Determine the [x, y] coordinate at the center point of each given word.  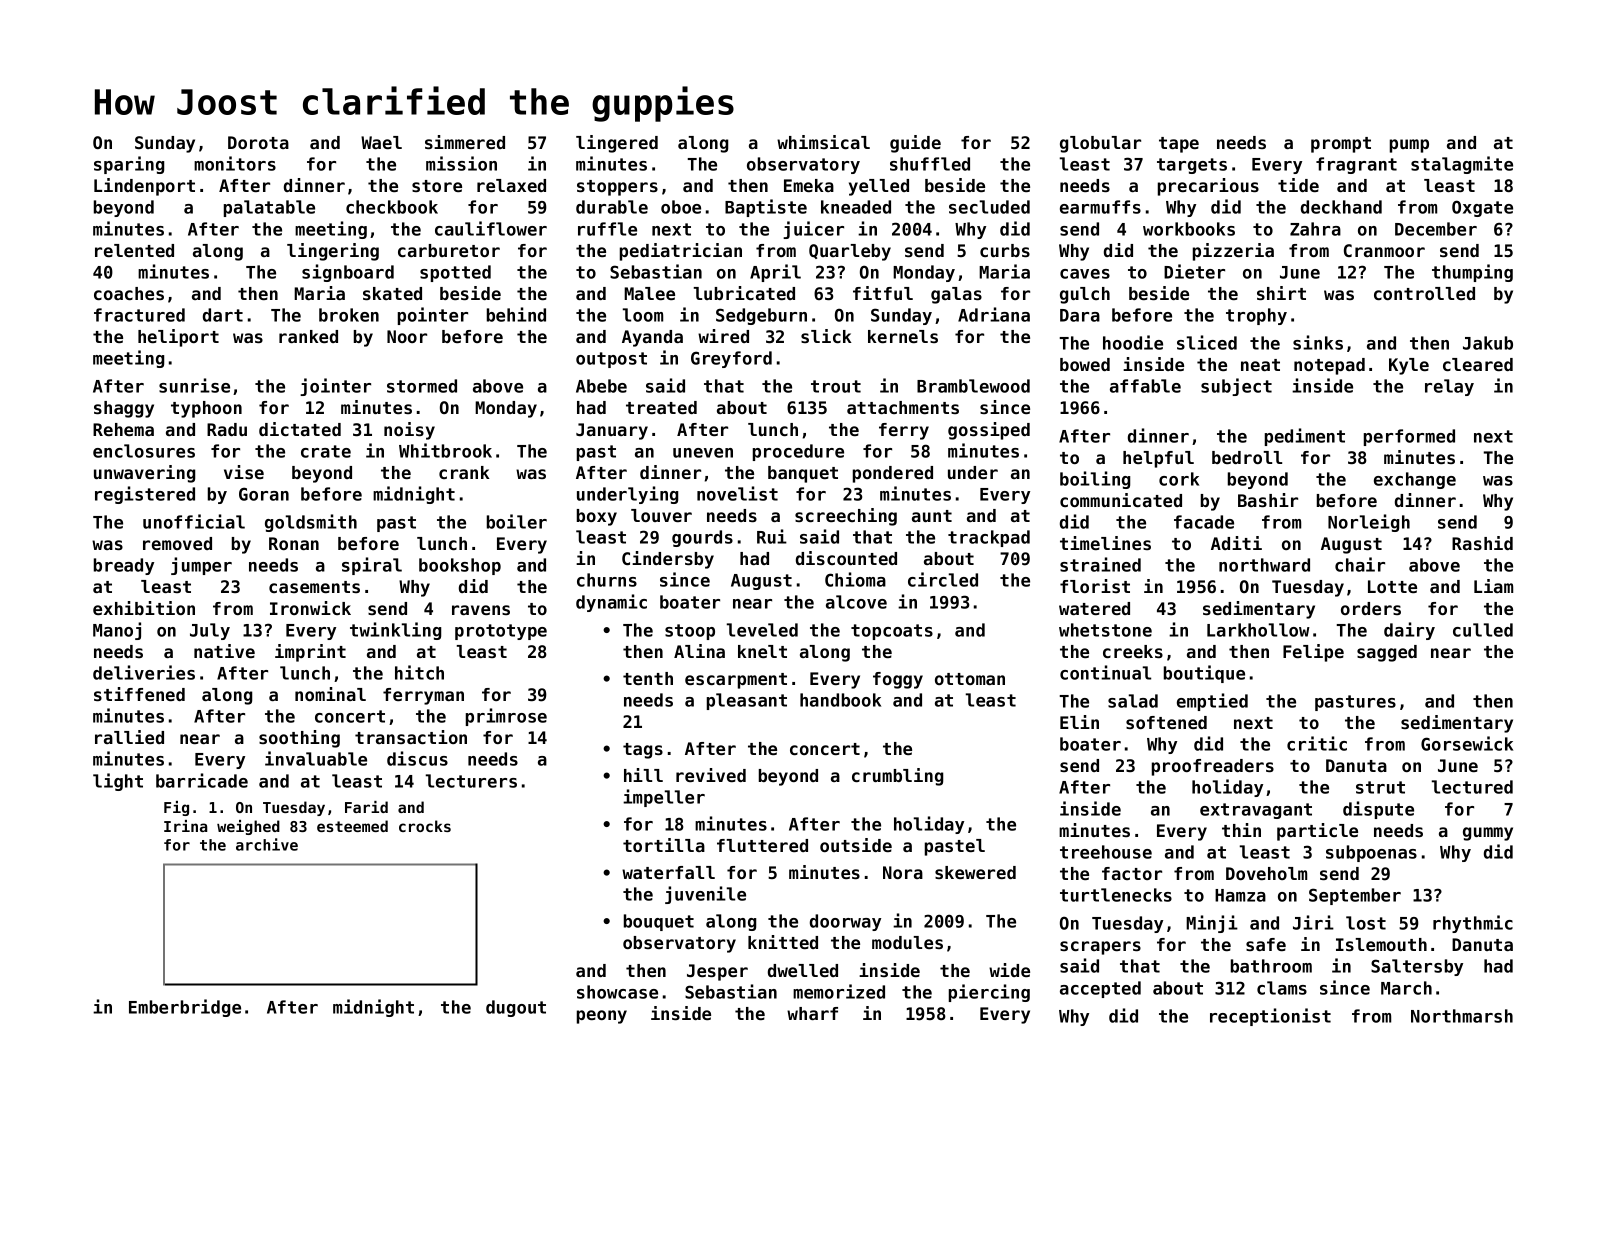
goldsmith [311, 523]
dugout [516, 1008]
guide [915, 144]
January [612, 431]
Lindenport [144, 187]
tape [1179, 145]
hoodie [1133, 342]
